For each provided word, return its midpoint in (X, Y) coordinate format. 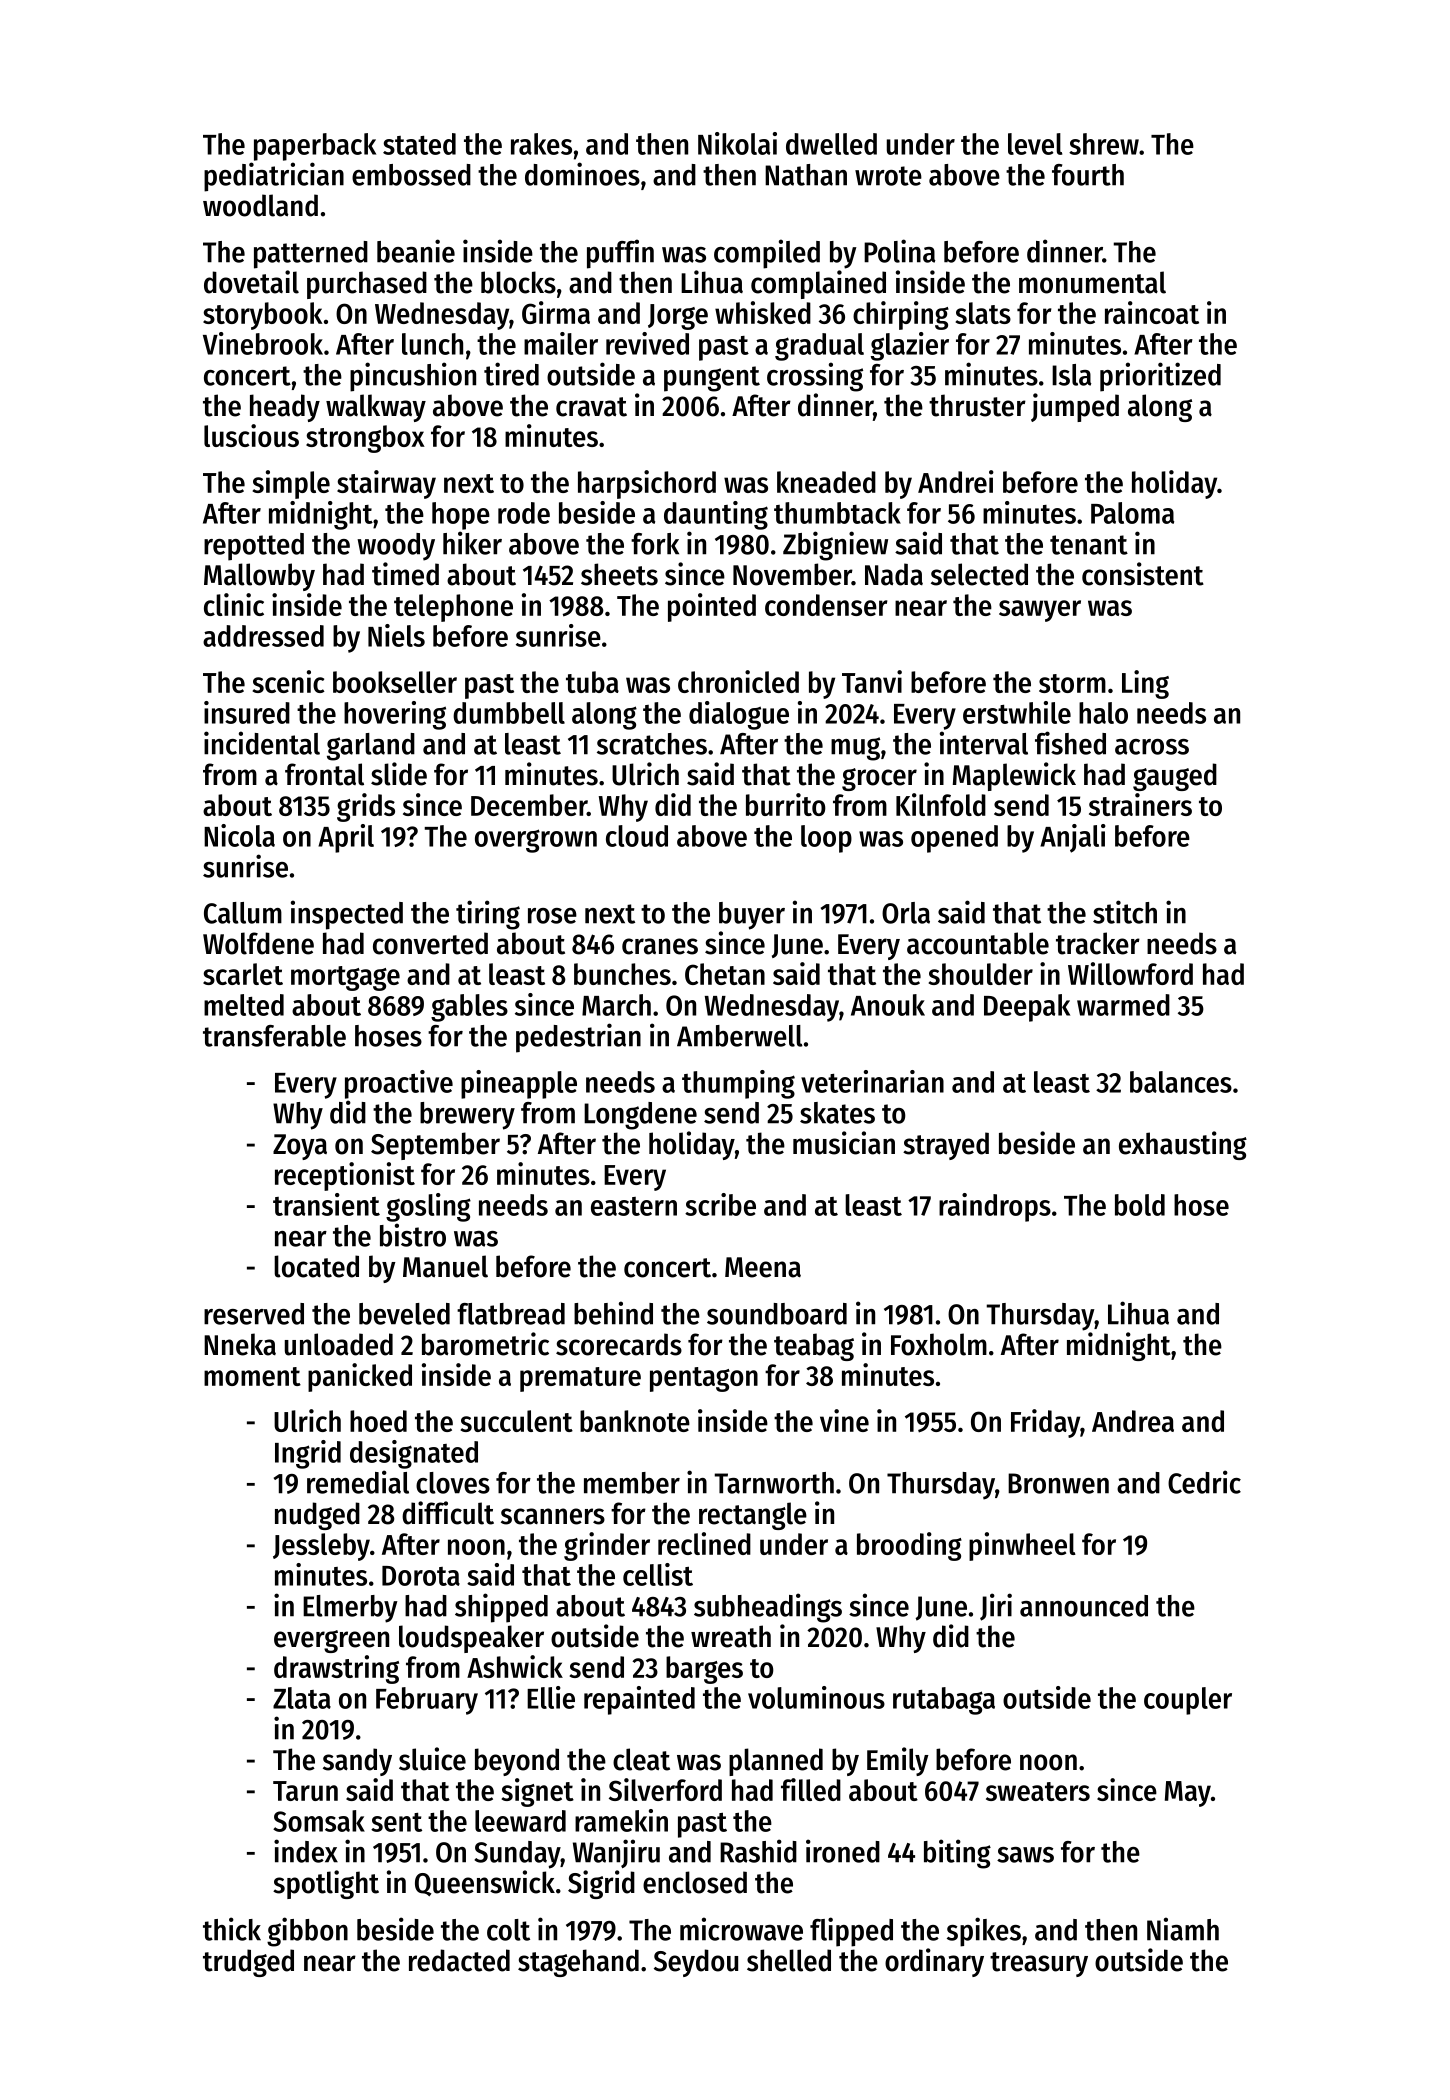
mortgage (345, 978)
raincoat (1152, 312)
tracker (1098, 943)
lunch (432, 344)
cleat (641, 1759)
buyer (752, 916)
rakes (541, 144)
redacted (459, 1960)
